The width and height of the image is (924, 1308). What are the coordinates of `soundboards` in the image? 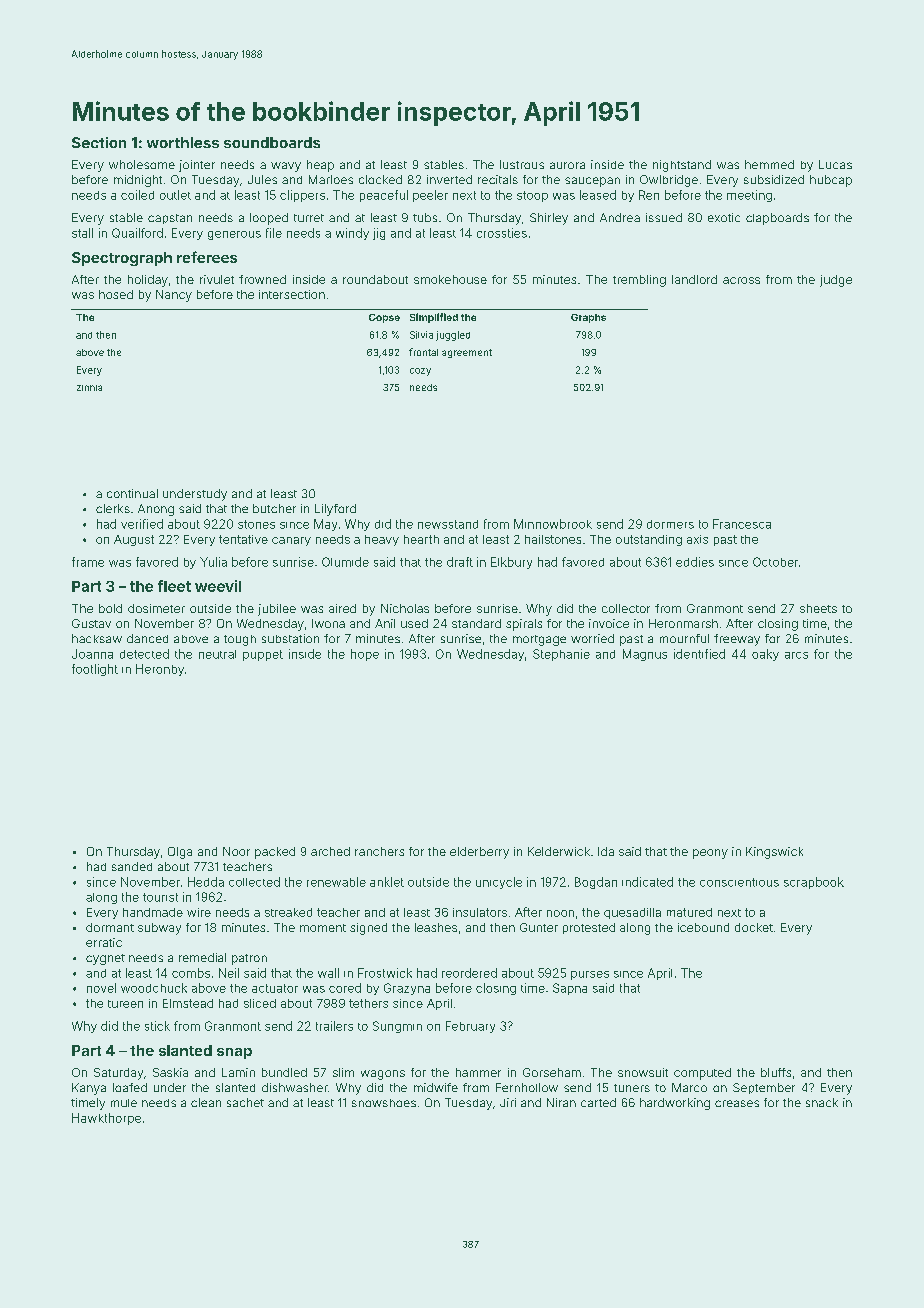 It's located at (272, 142).
